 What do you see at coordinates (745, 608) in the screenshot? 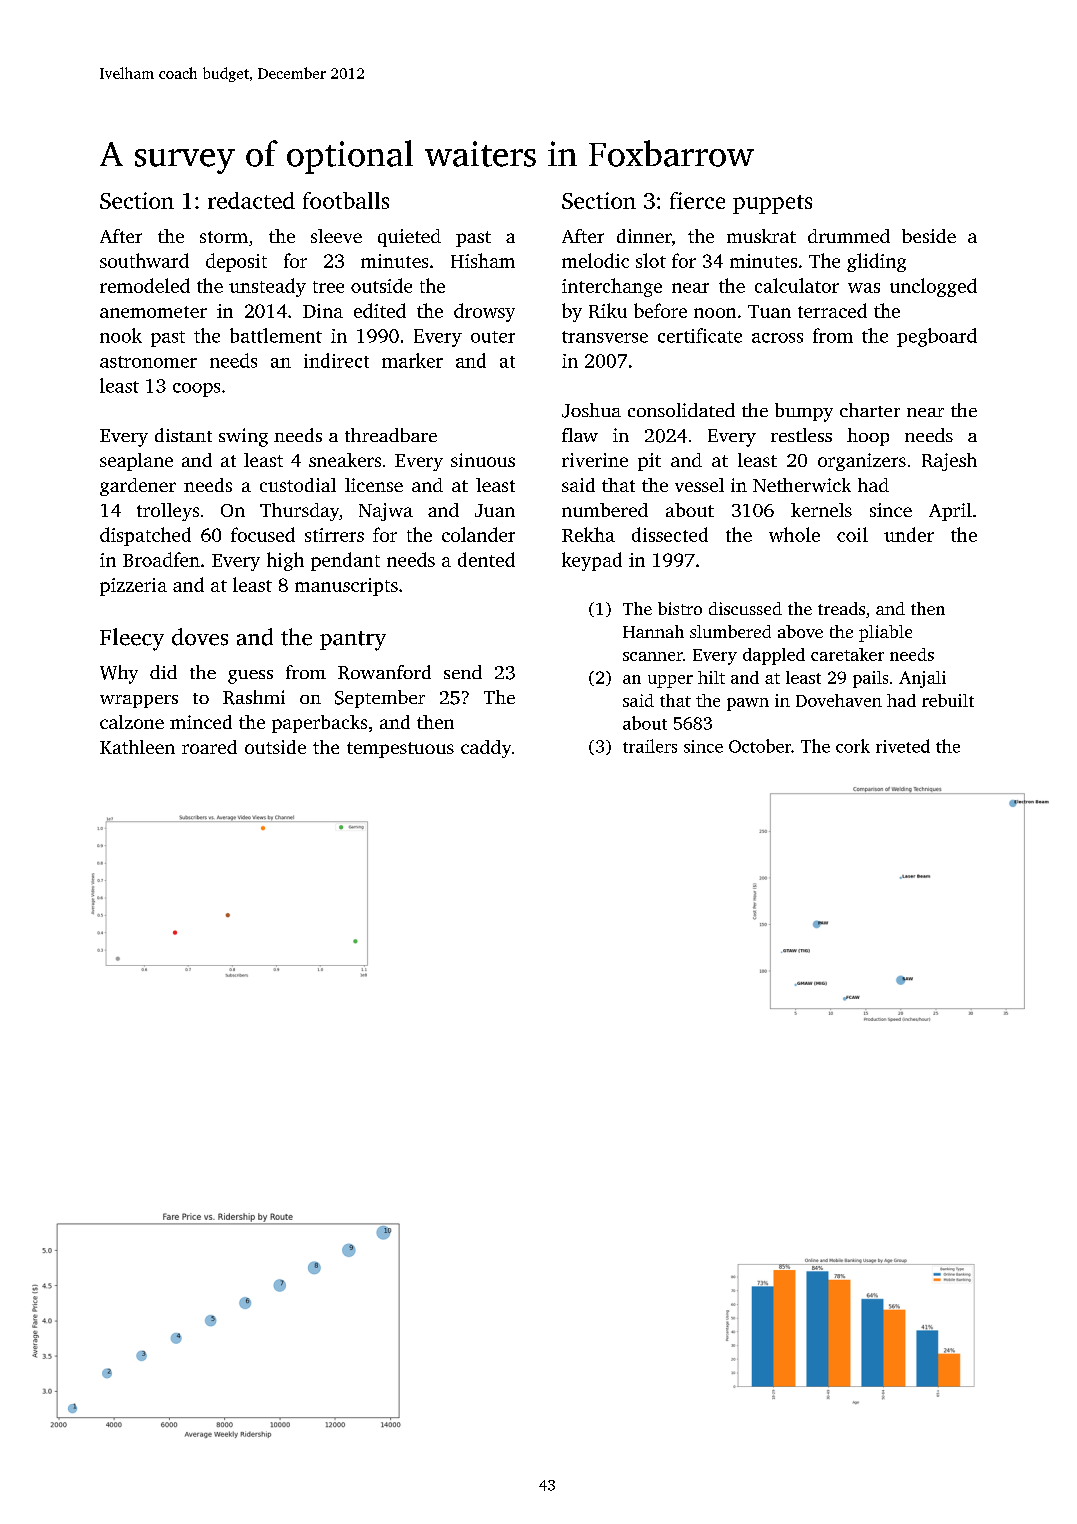
I see `discussed` at bounding box center [745, 608].
